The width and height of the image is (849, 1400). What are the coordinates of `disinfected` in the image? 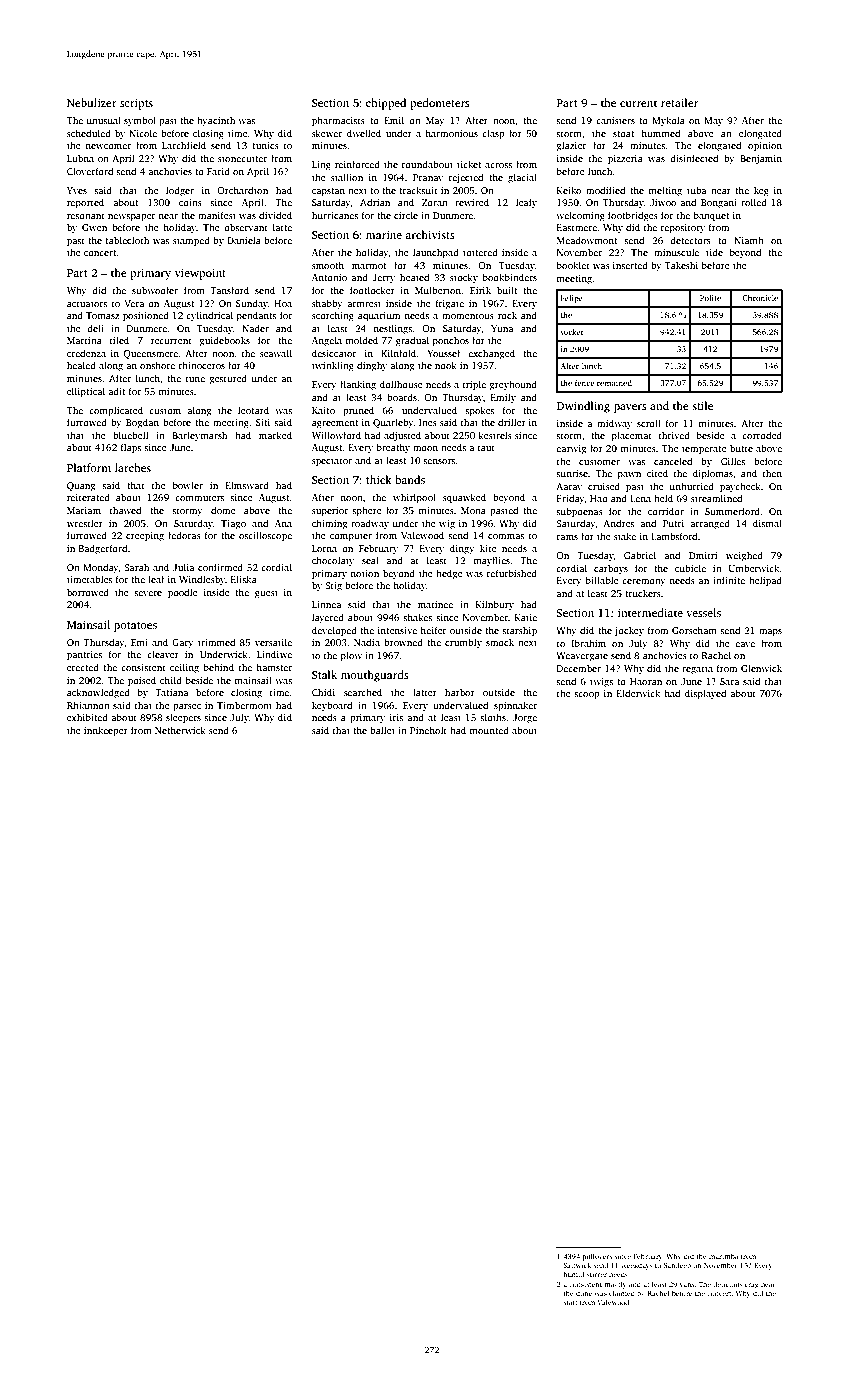 It's located at (694, 158).
